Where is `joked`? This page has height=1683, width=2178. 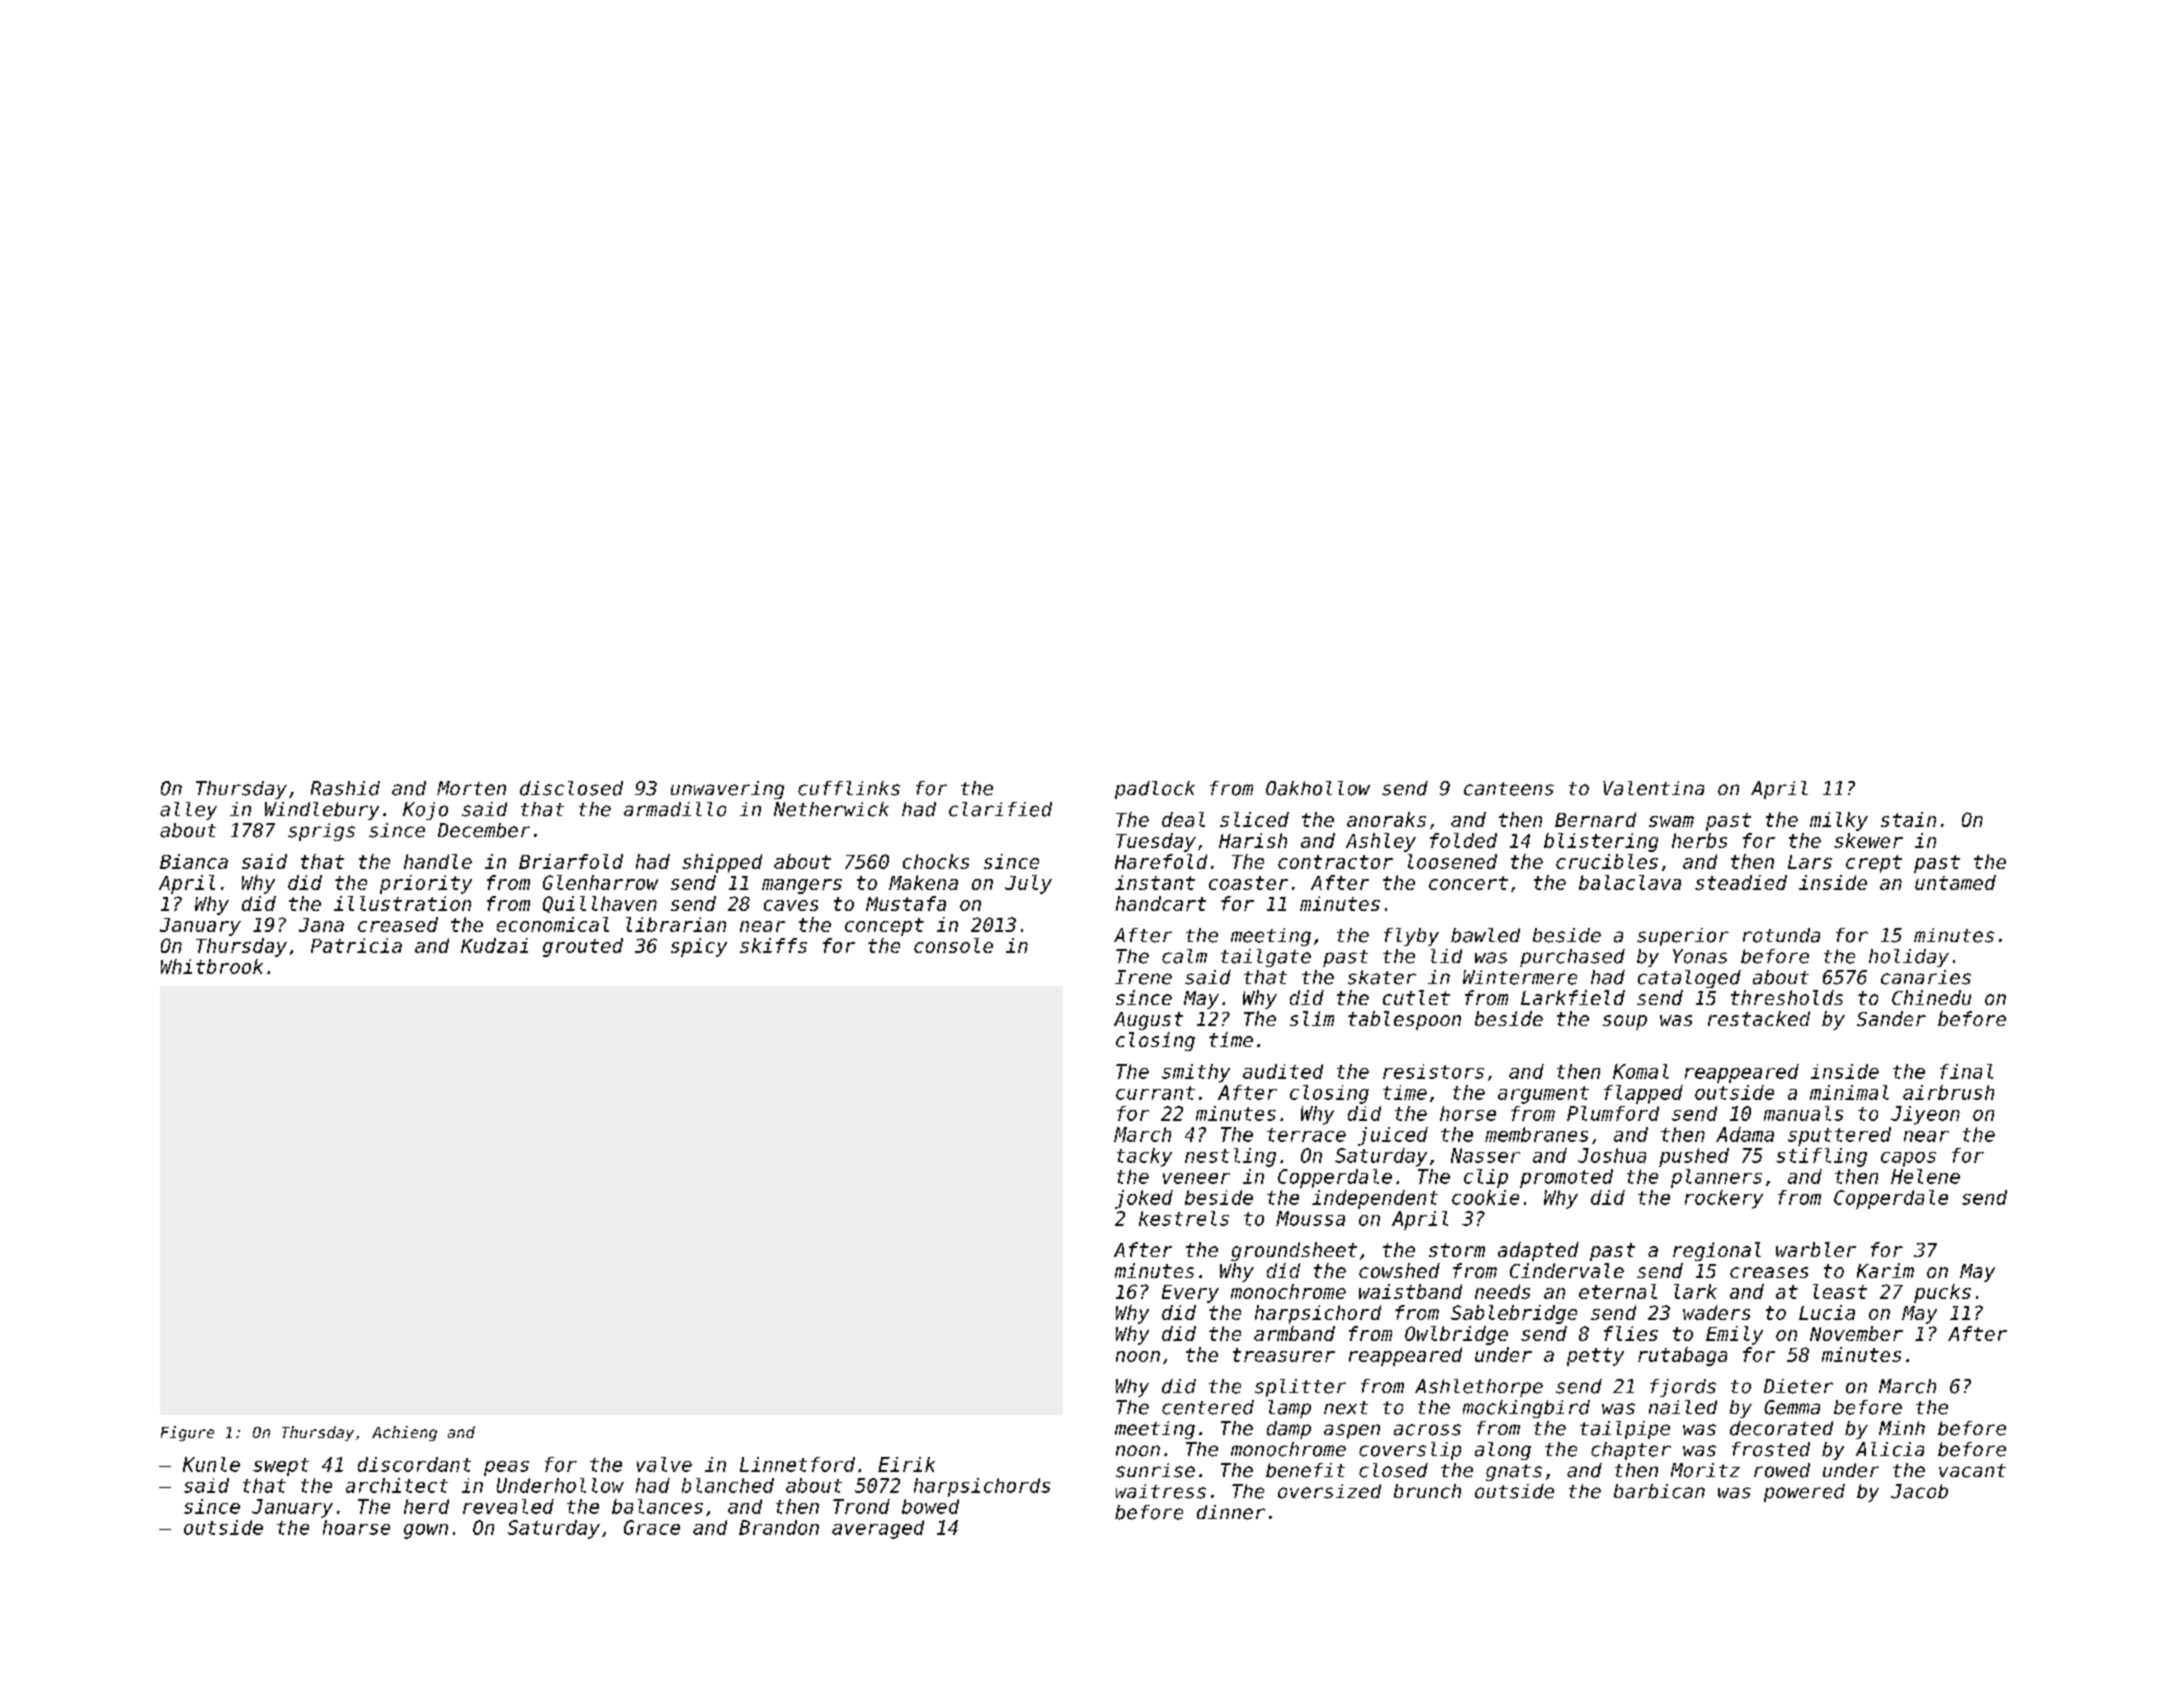
joked is located at coordinates (1144, 1199).
